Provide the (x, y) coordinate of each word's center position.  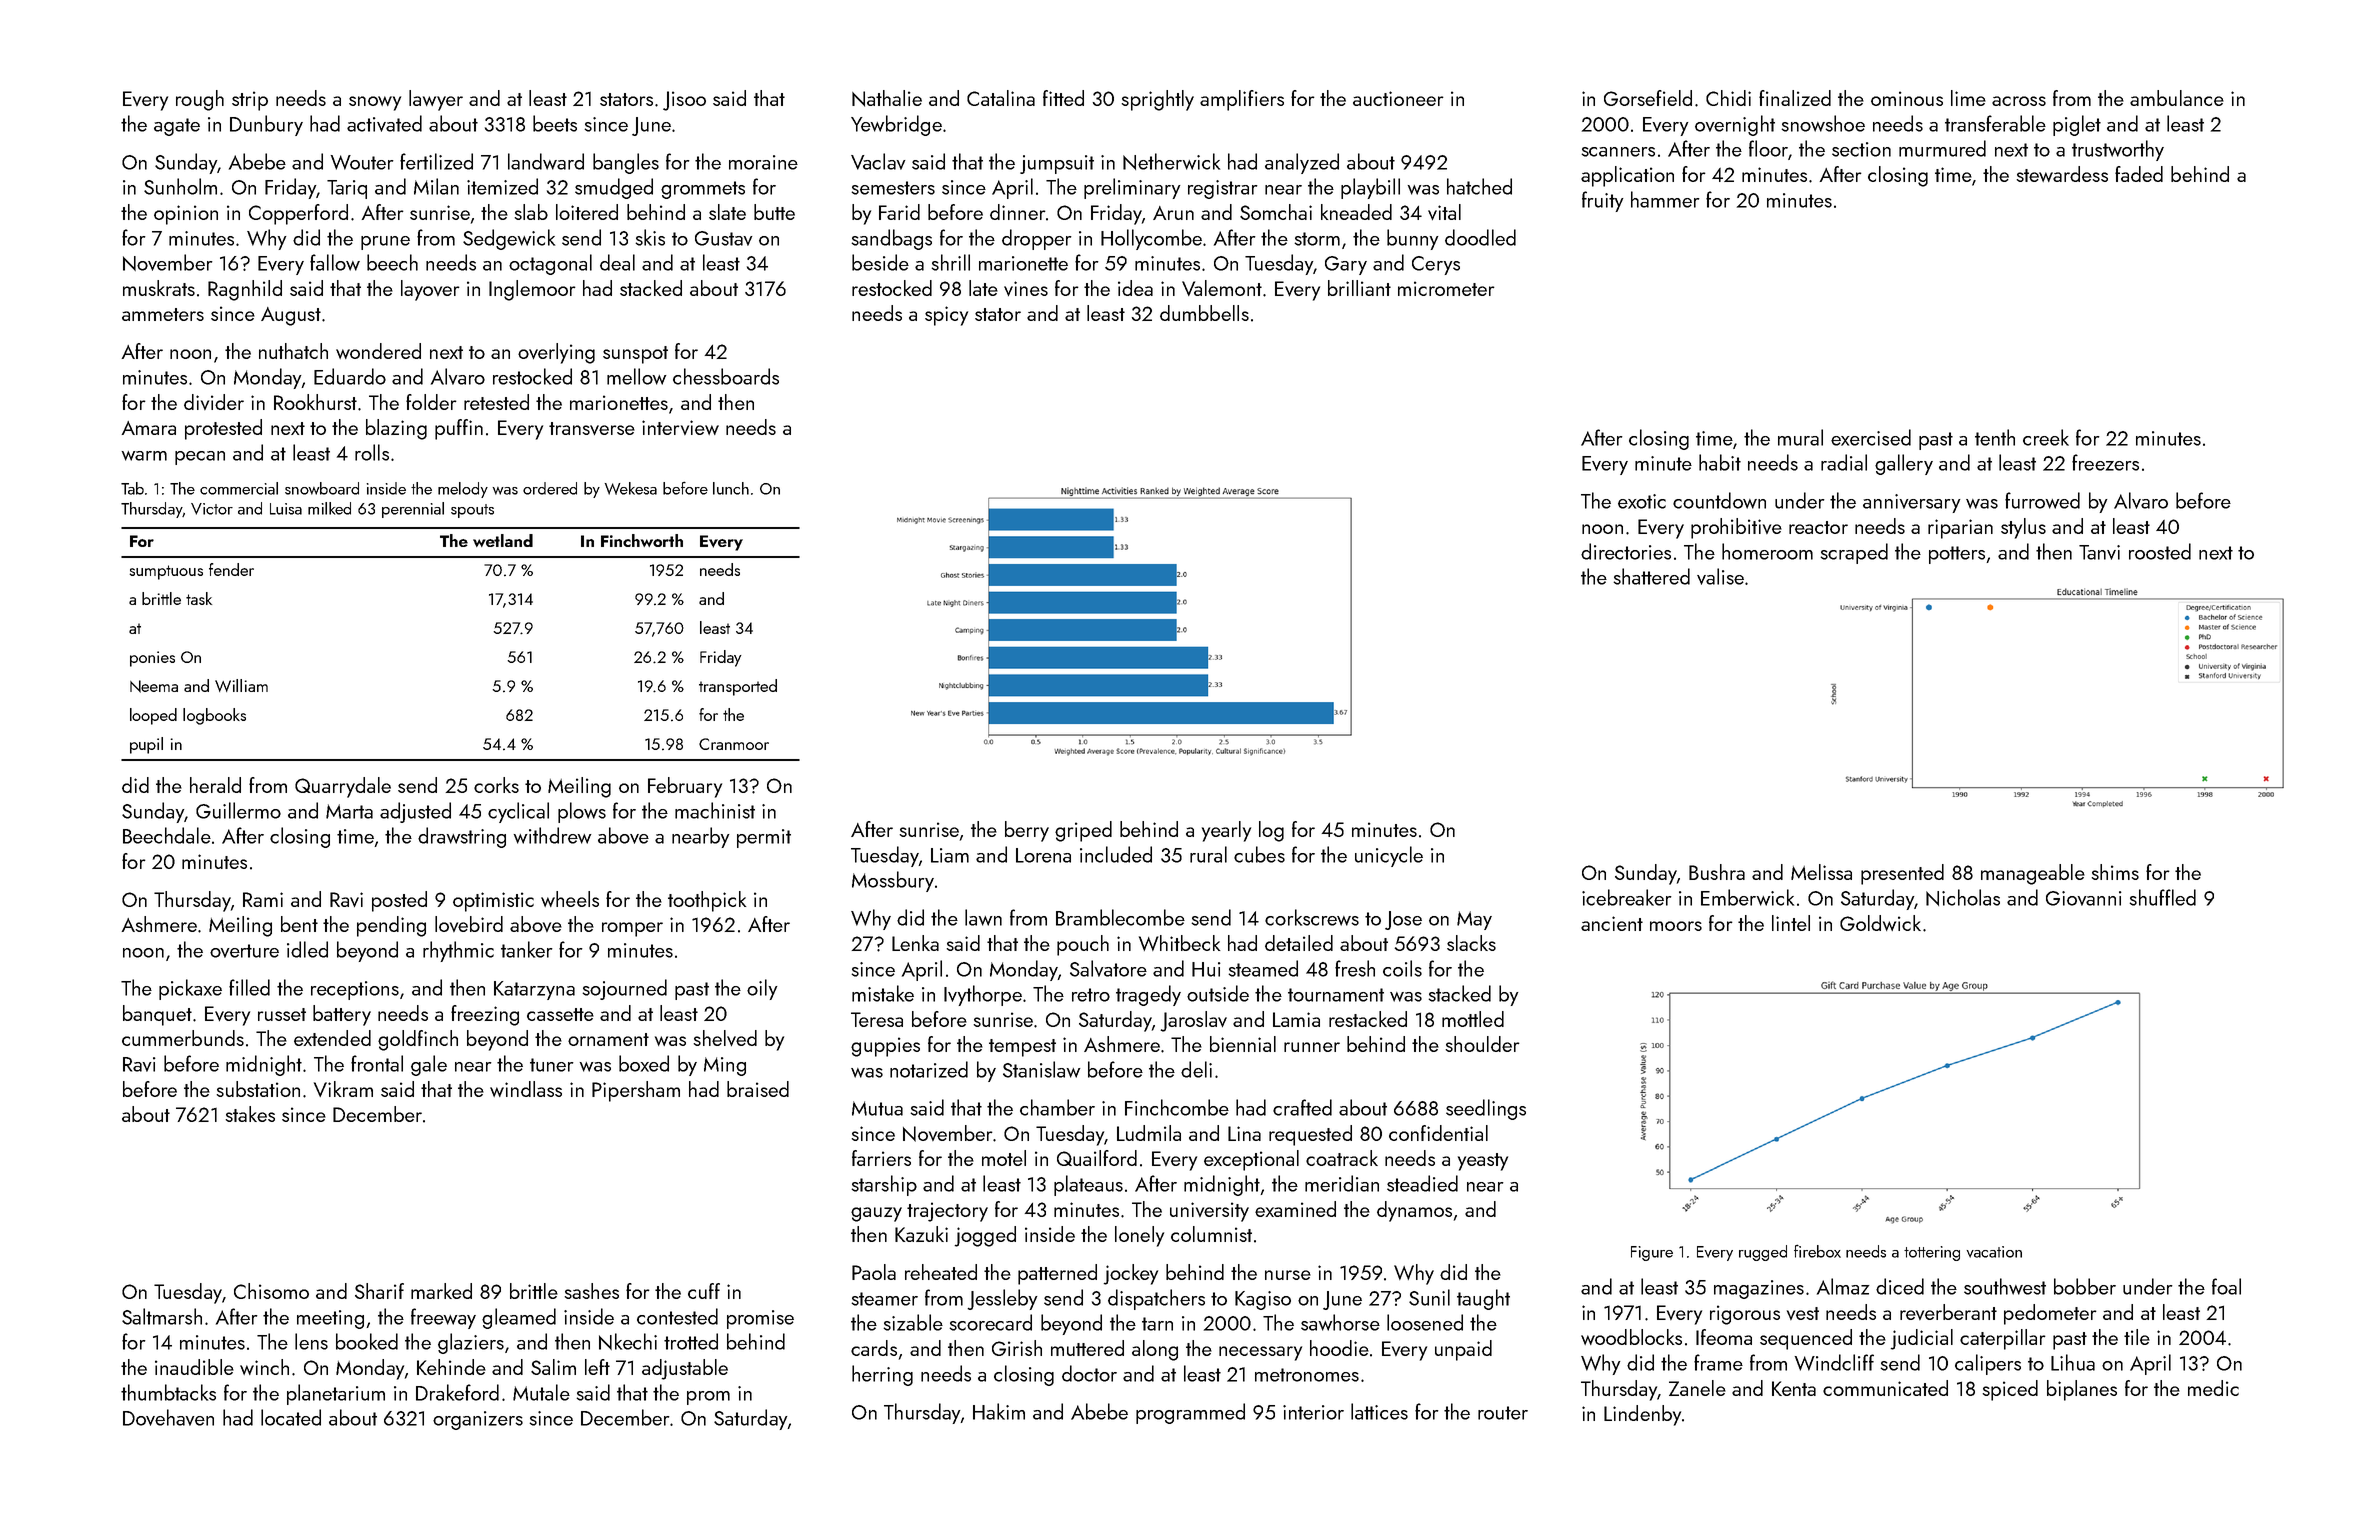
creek (2046, 437)
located (291, 1417)
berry (1027, 831)
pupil (146, 745)
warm (144, 456)
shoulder (1482, 1044)
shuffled (2162, 897)
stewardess (2062, 174)
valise (1720, 576)
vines (1026, 288)
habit (1720, 462)
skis (650, 237)
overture (244, 951)
